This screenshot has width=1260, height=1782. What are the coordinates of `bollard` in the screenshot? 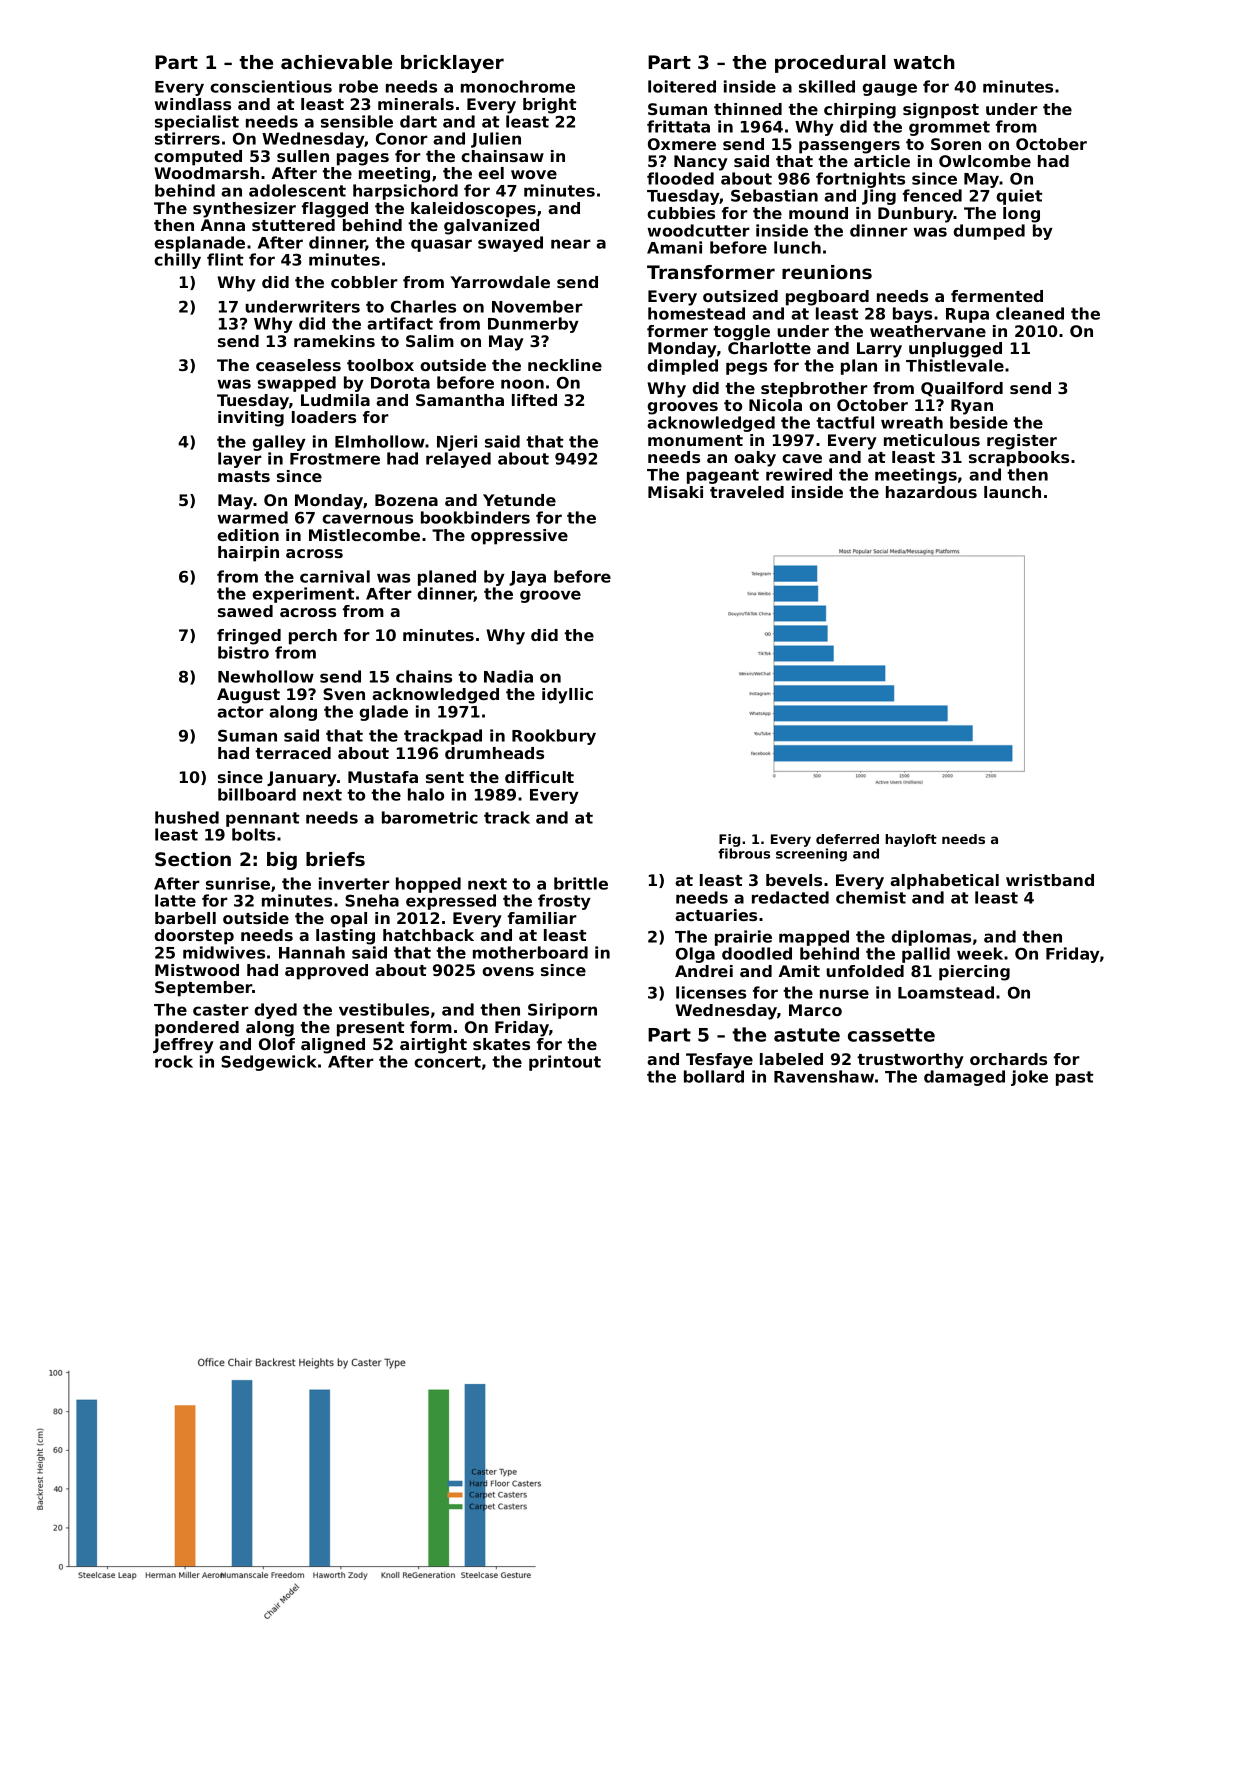 It's located at (714, 1076).
